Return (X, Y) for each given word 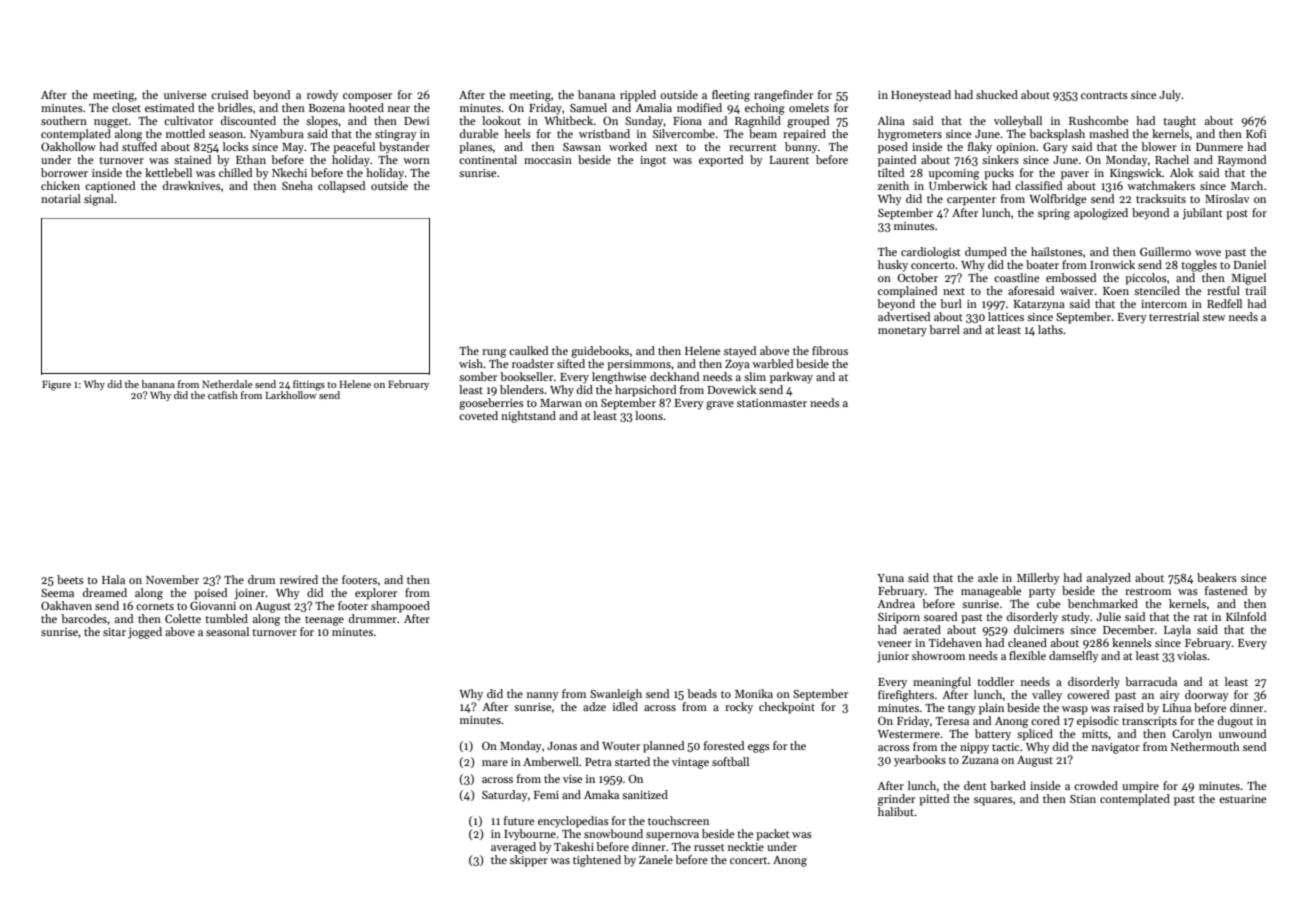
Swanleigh (616, 695)
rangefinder (783, 96)
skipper (529, 861)
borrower (64, 172)
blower (1159, 146)
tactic (1006, 747)
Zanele (656, 859)
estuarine (1242, 799)
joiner (250, 594)
